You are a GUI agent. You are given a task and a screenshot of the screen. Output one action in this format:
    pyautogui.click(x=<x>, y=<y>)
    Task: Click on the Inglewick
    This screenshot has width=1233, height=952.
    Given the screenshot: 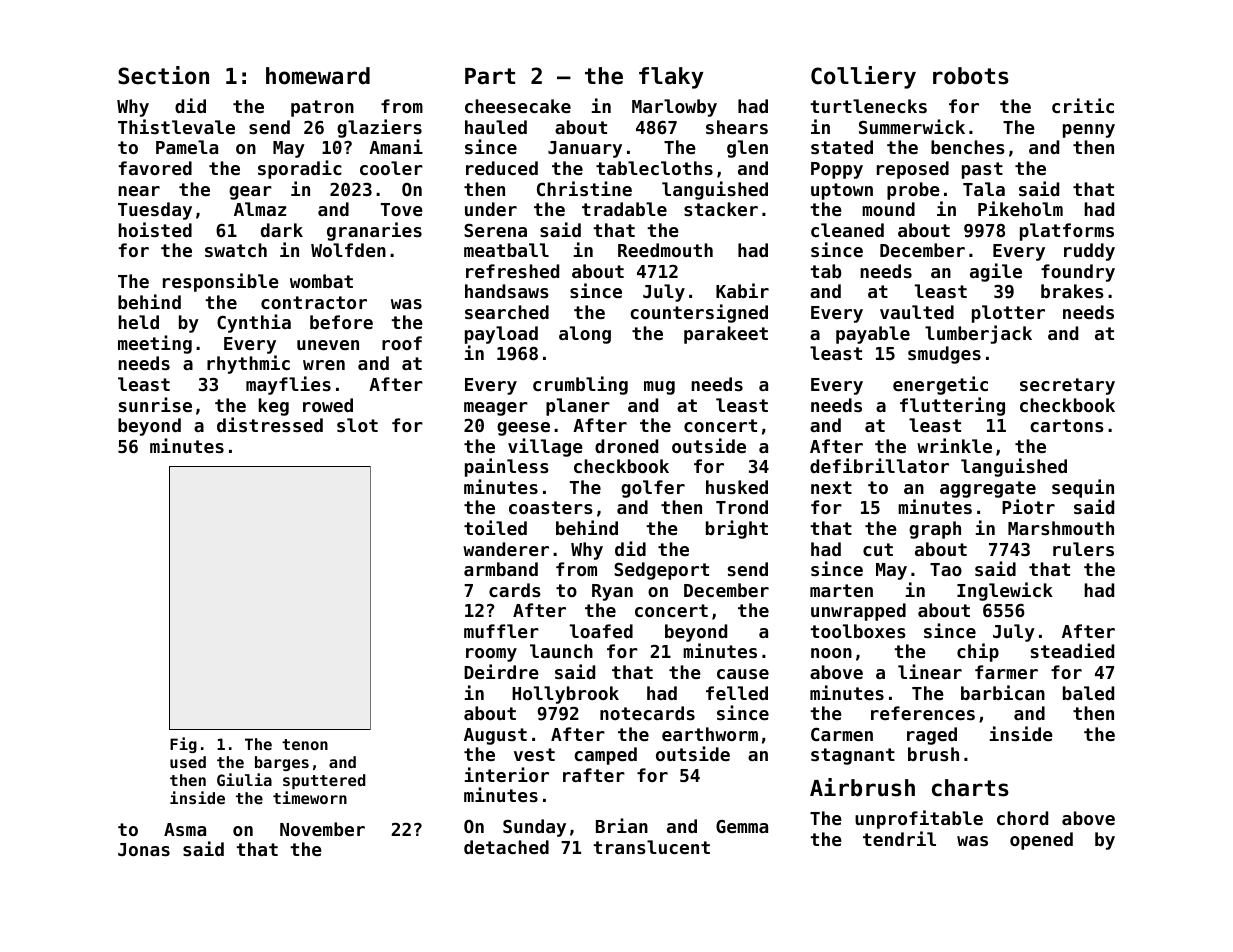 What is the action you would take?
    pyautogui.click(x=1005, y=591)
